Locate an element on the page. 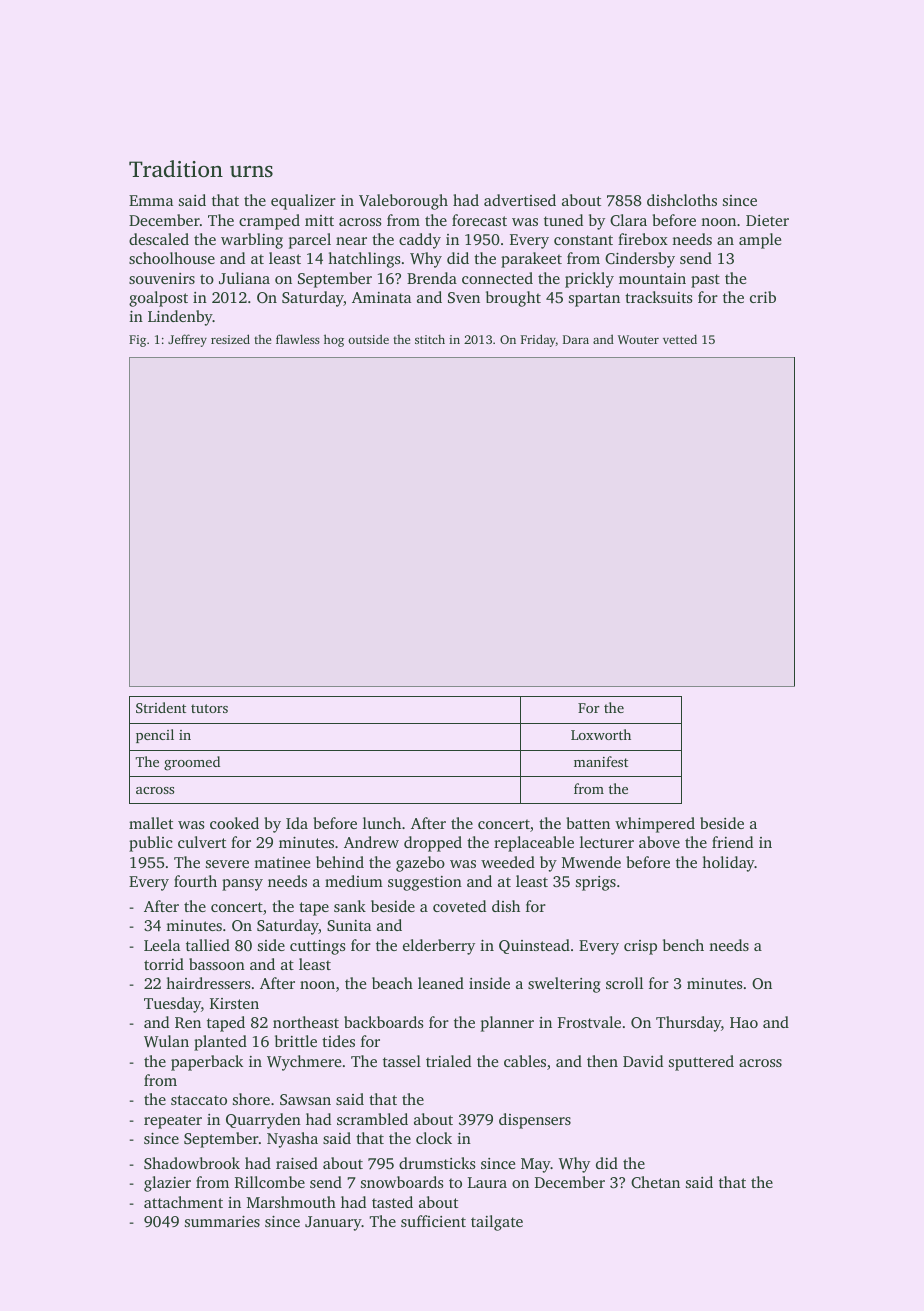 The height and width of the document is (1311, 924). Quinstead is located at coordinates (534, 946).
